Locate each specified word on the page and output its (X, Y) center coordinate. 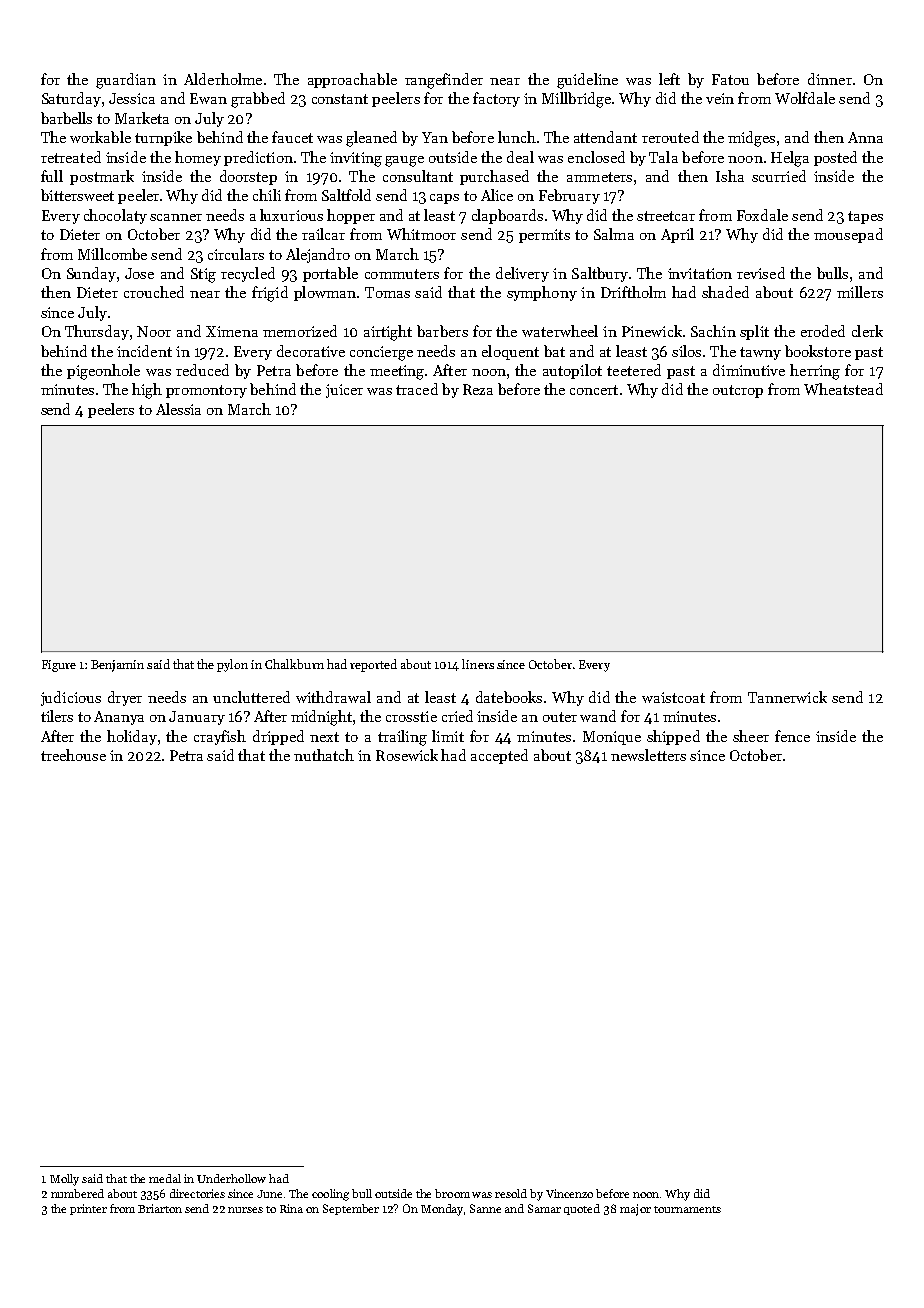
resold (511, 1193)
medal (165, 1178)
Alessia (178, 409)
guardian (126, 81)
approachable (352, 80)
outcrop (738, 391)
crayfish (220, 737)
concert (594, 390)
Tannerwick (787, 697)
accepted (499, 756)
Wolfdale (805, 98)
